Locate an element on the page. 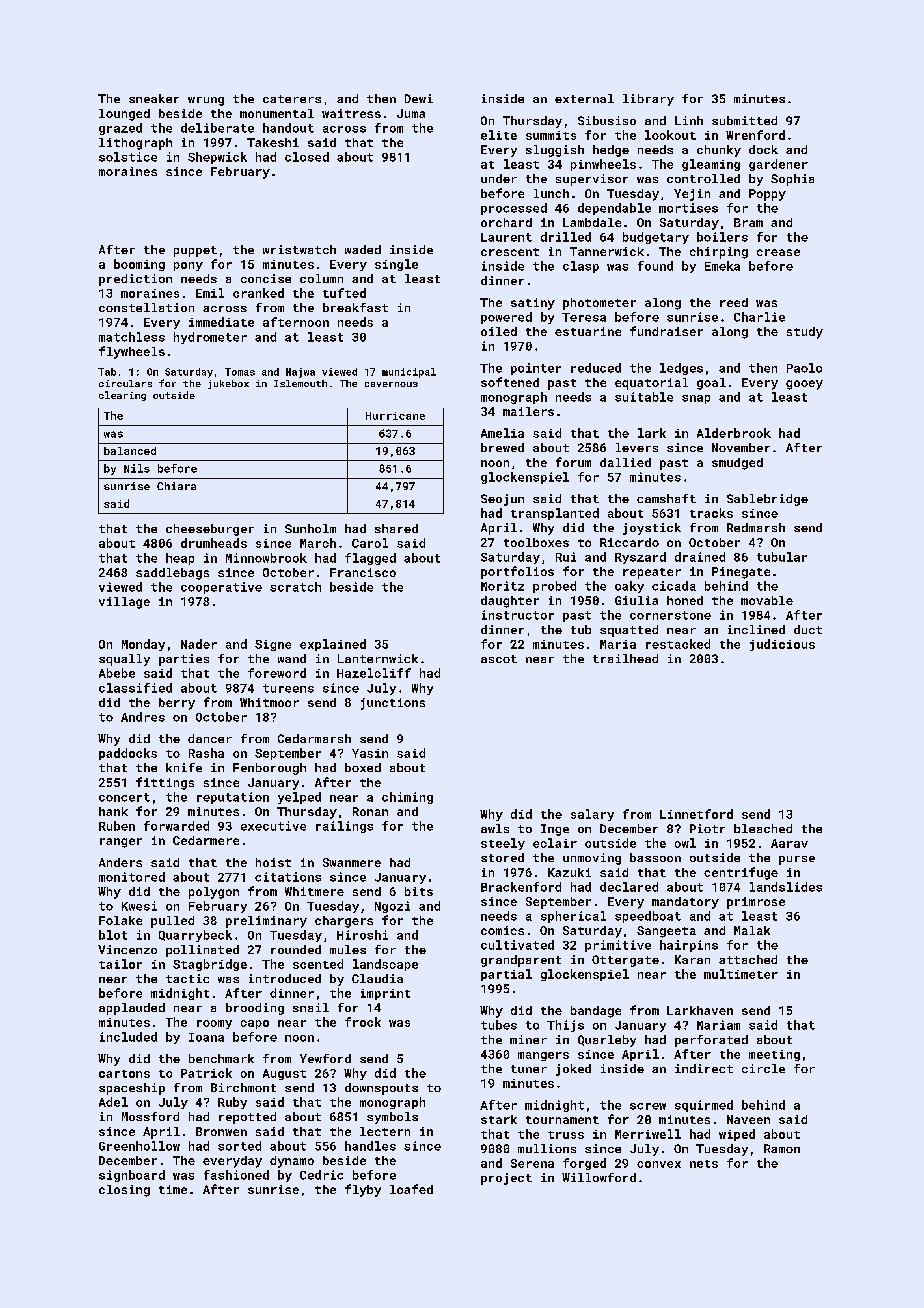 Image resolution: width=924 pixels, height=1308 pixels. deliberate is located at coordinates (217, 128).
